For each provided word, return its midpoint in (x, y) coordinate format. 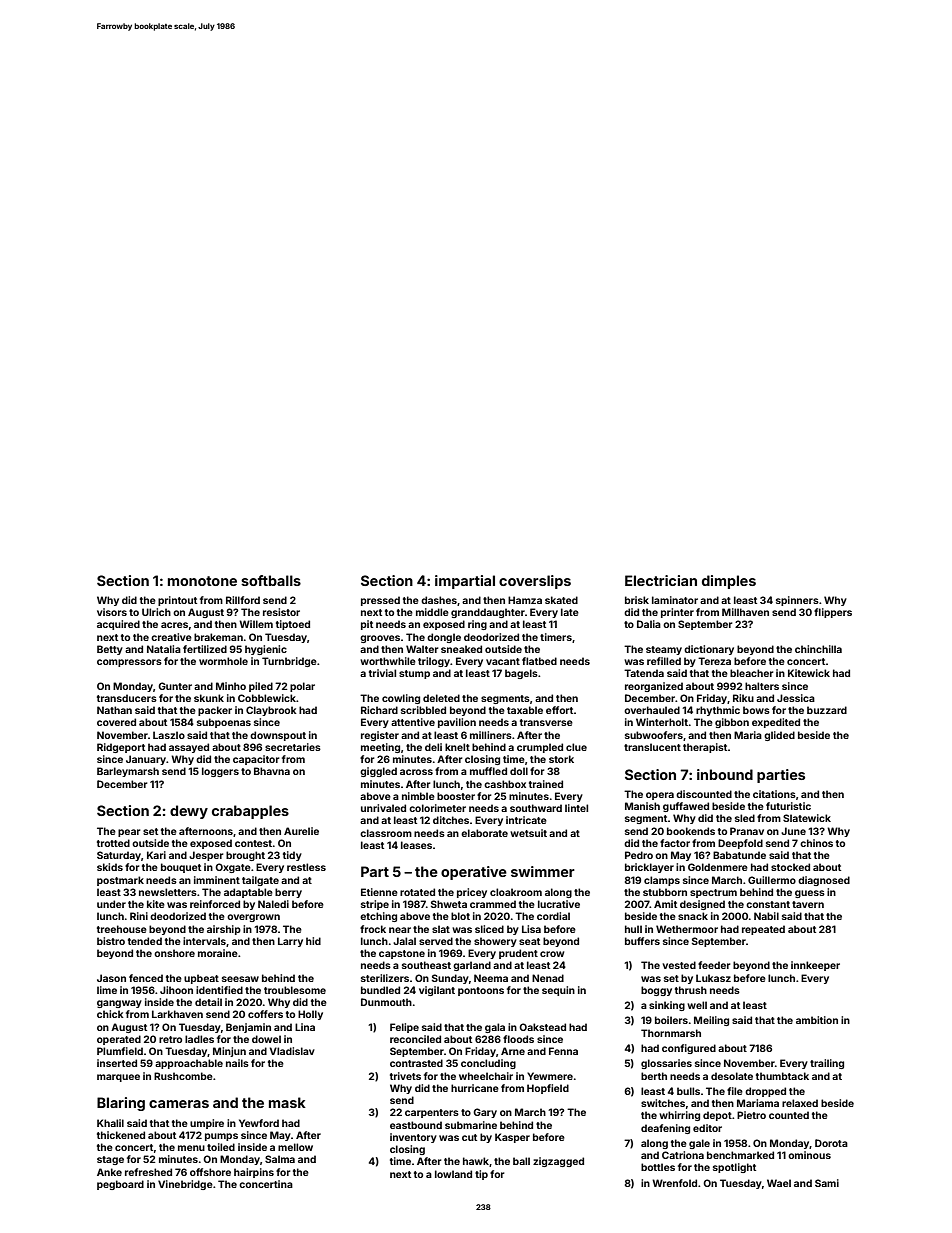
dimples (729, 582)
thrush (691, 990)
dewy (189, 812)
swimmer (543, 871)
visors (112, 612)
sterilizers (385, 978)
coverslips (535, 582)
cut (469, 1137)
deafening (665, 1129)
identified (219, 990)
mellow (295, 1147)
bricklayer (649, 868)
